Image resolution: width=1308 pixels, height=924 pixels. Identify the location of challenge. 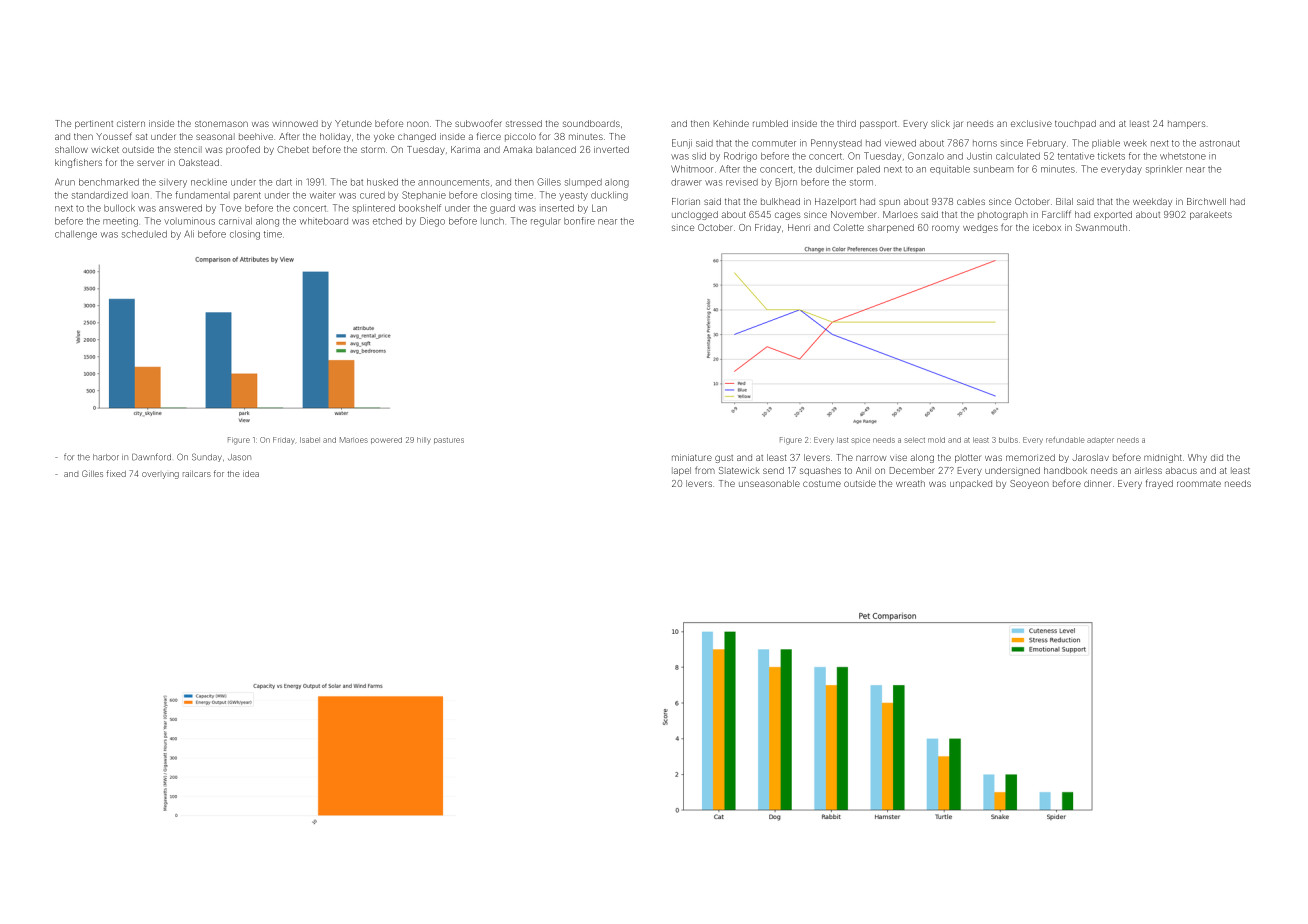
(76, 235).
